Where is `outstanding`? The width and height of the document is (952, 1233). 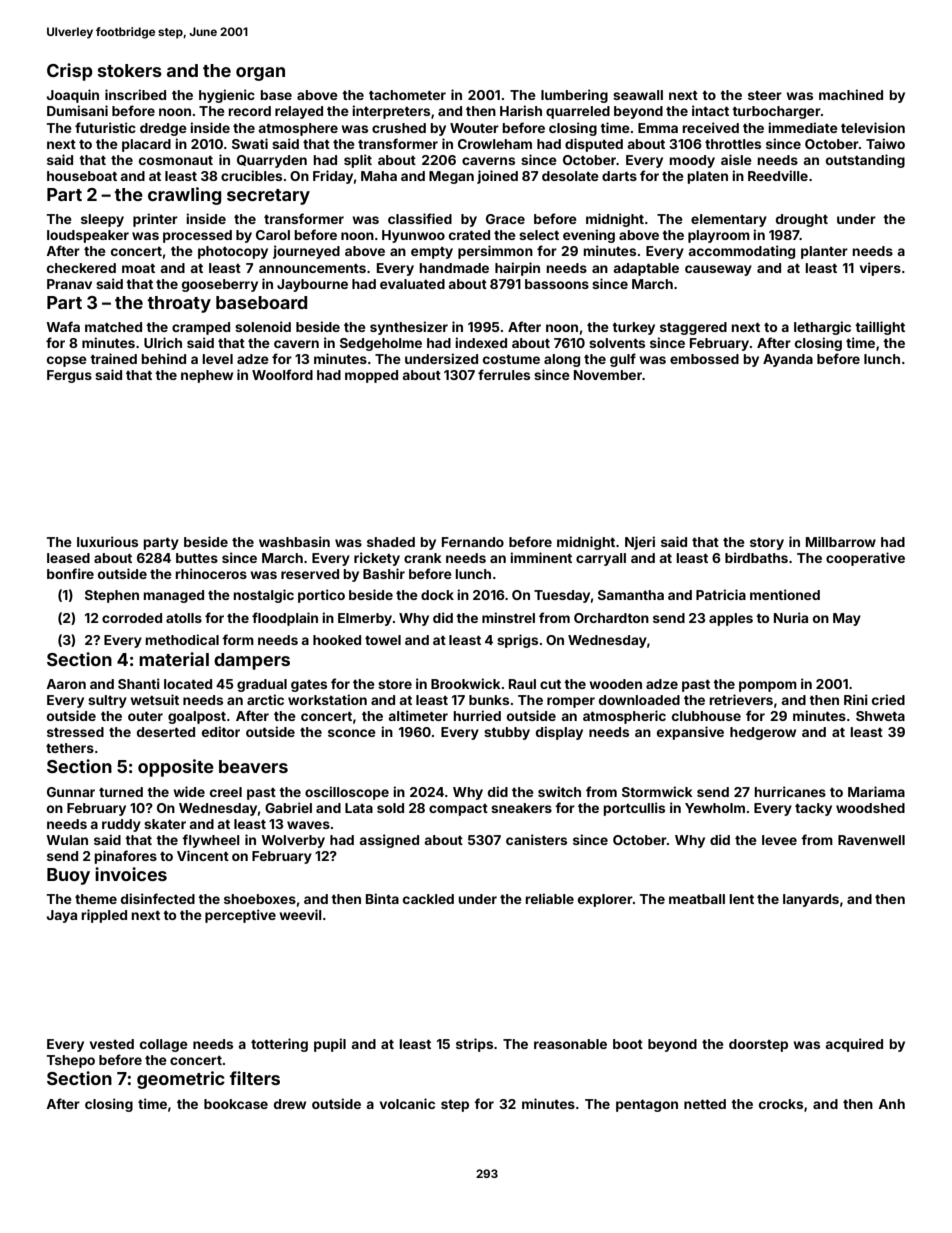
outstanding is located at coordinates (865, 161).
